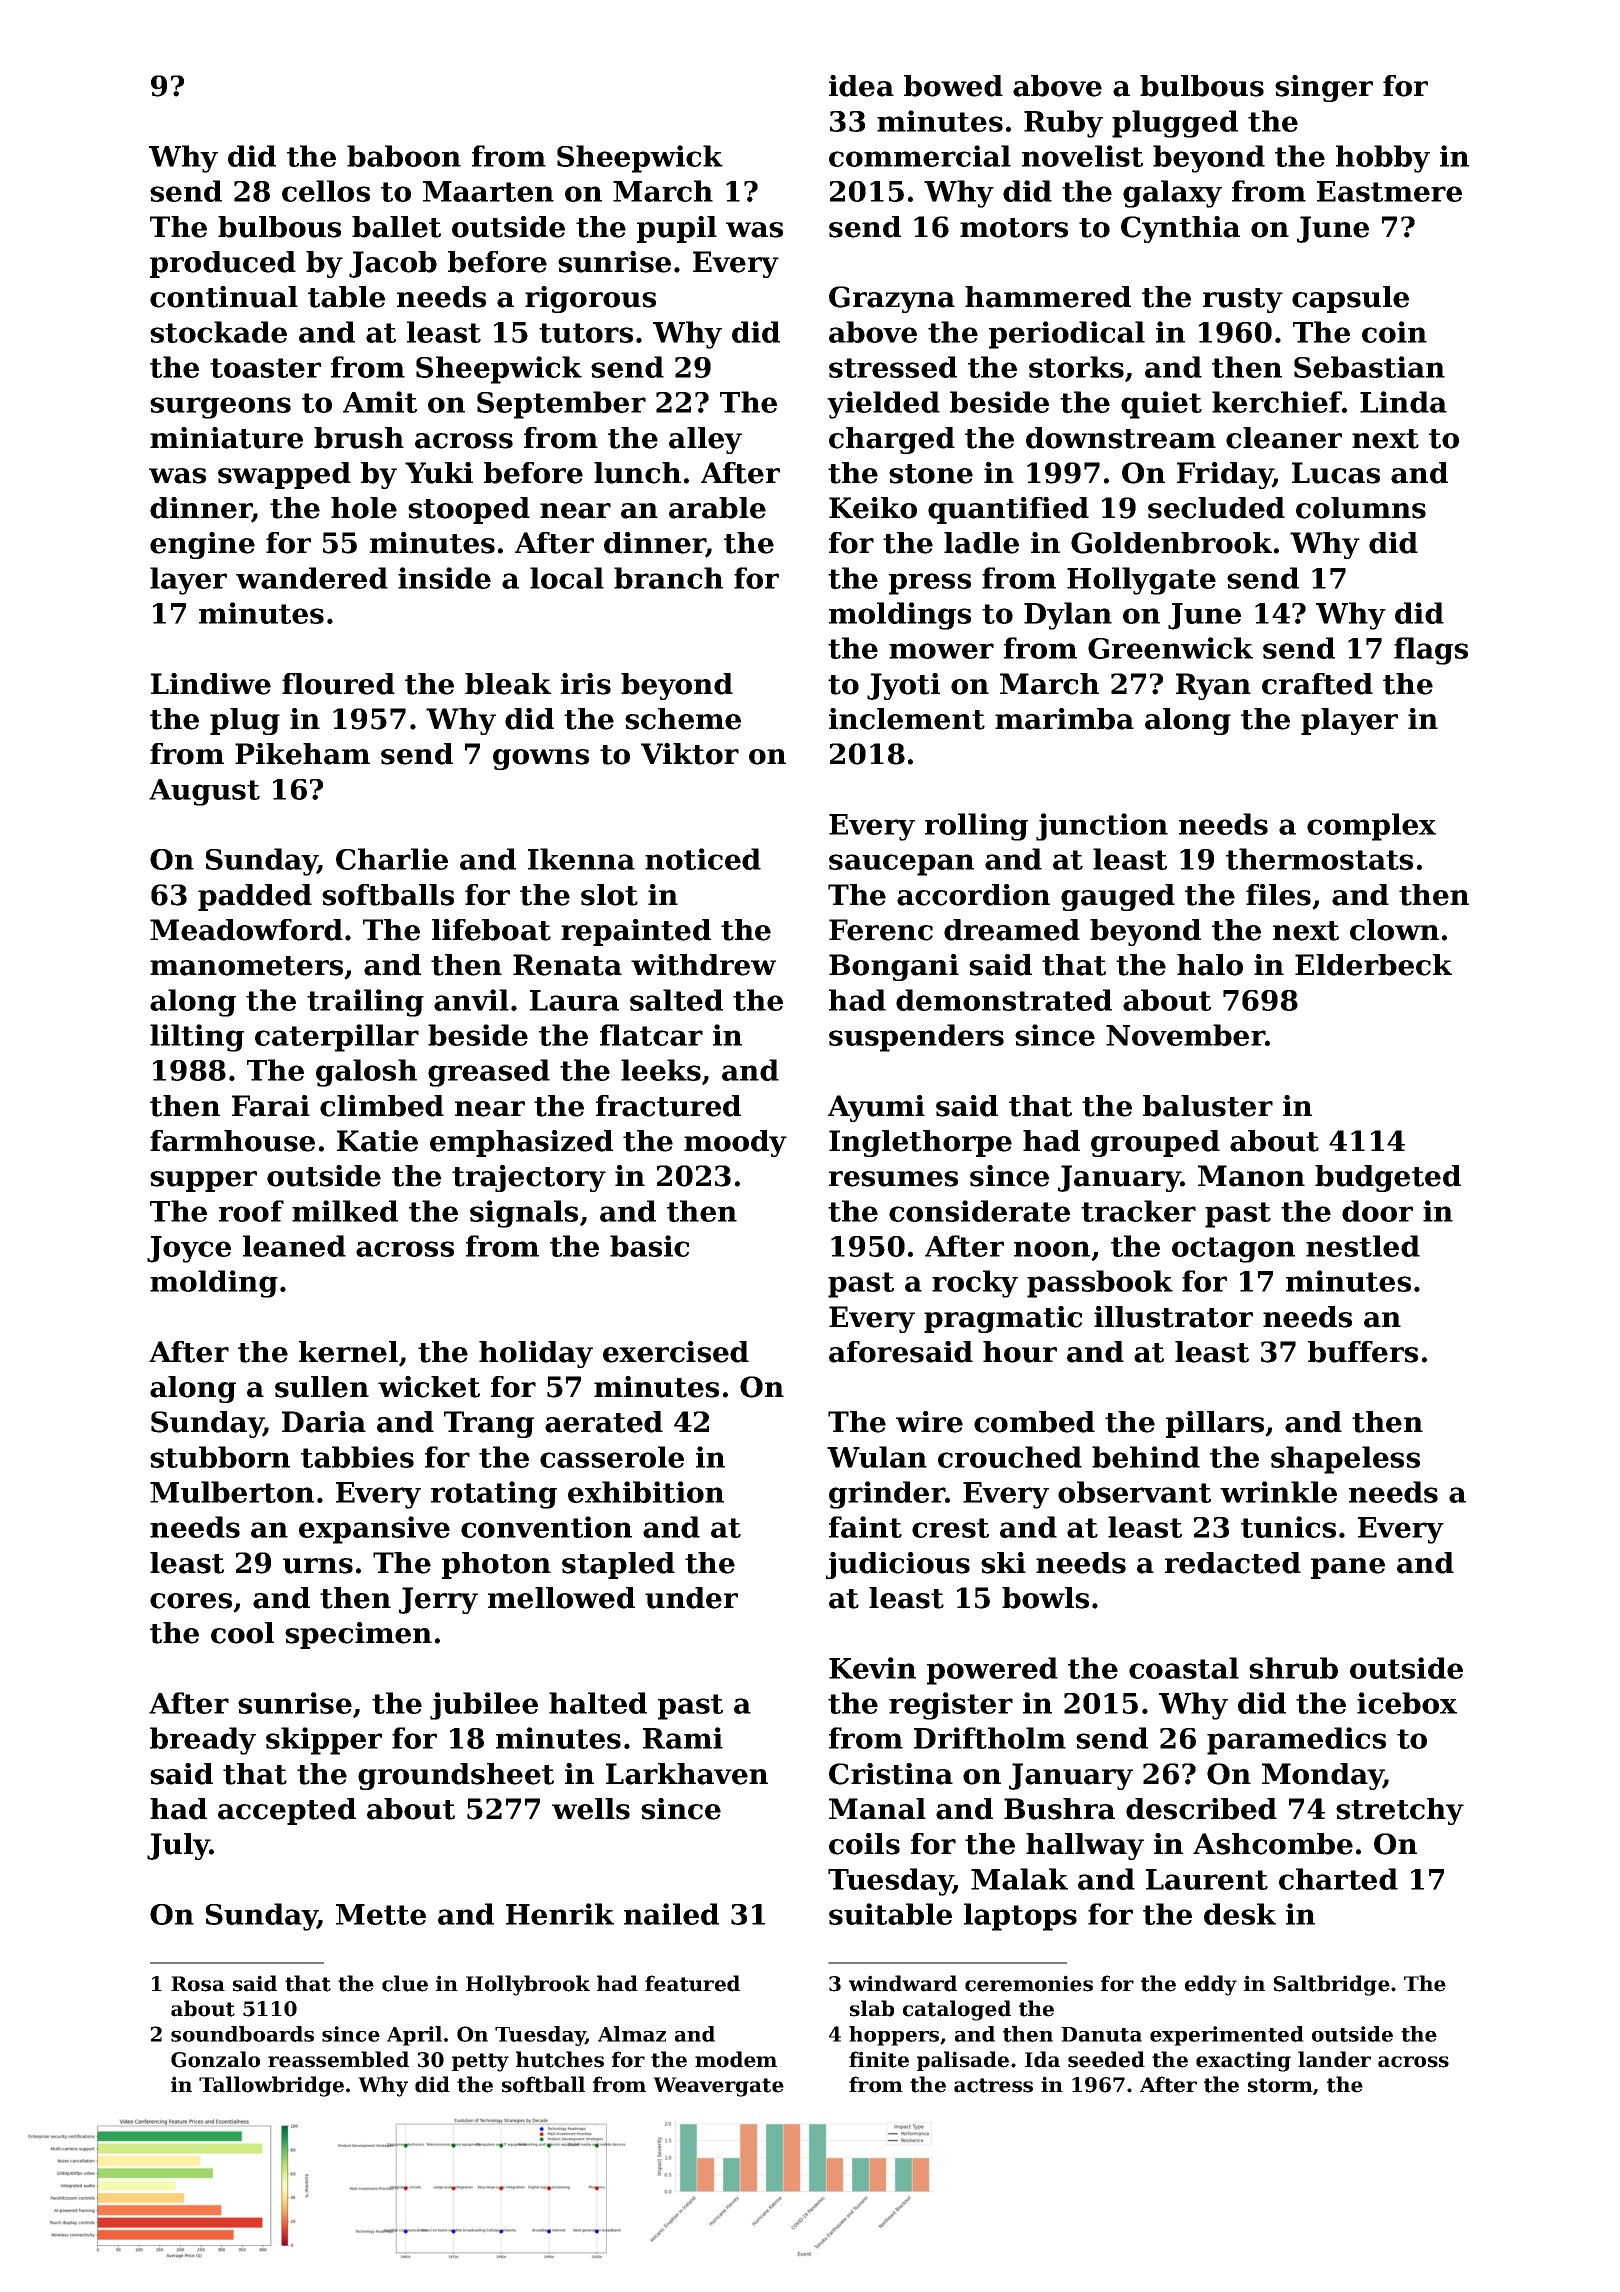  Describe the element at coordinates (287, 1811) in the document. I see `accepted` at that location.
